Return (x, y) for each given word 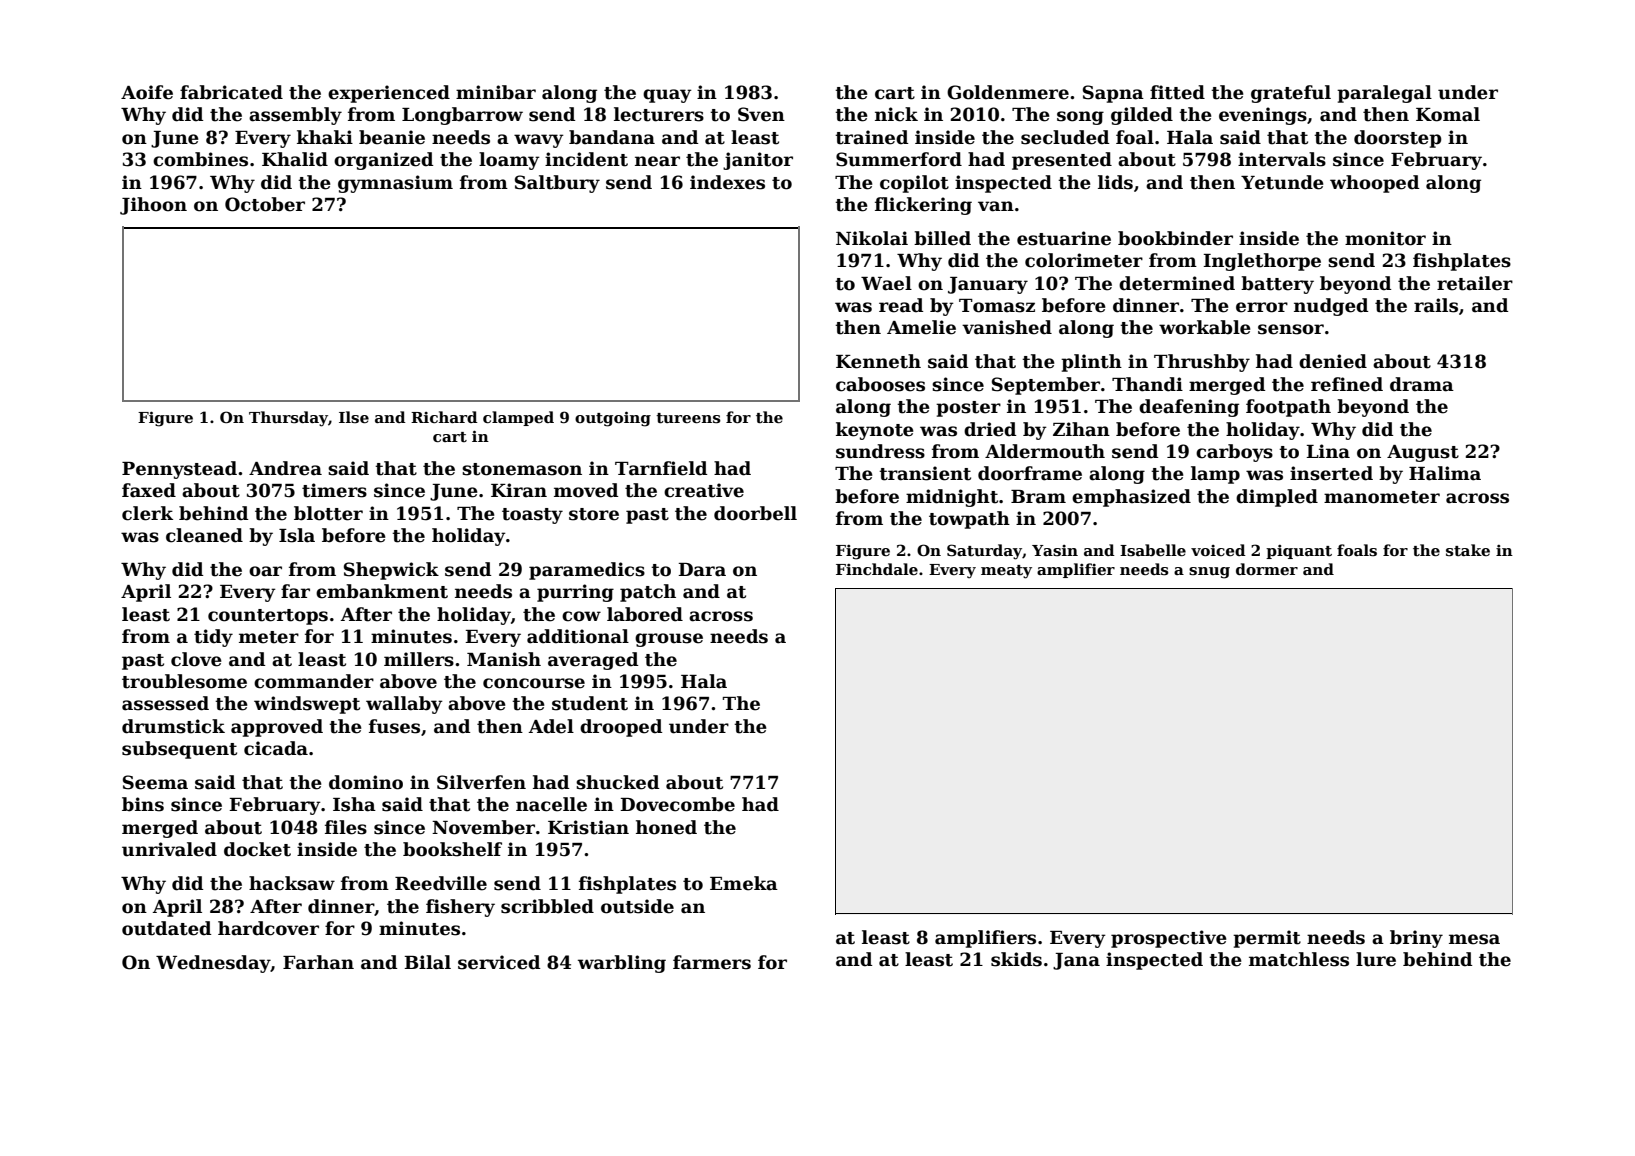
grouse (669, 640)
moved (586, 490)
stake (1468, 550)
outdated (166, 928)
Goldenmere (1008, 92)
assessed (165, 703)
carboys (1234, 453)
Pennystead (179, 470)
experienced (389, 94)
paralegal (1384, 94)
